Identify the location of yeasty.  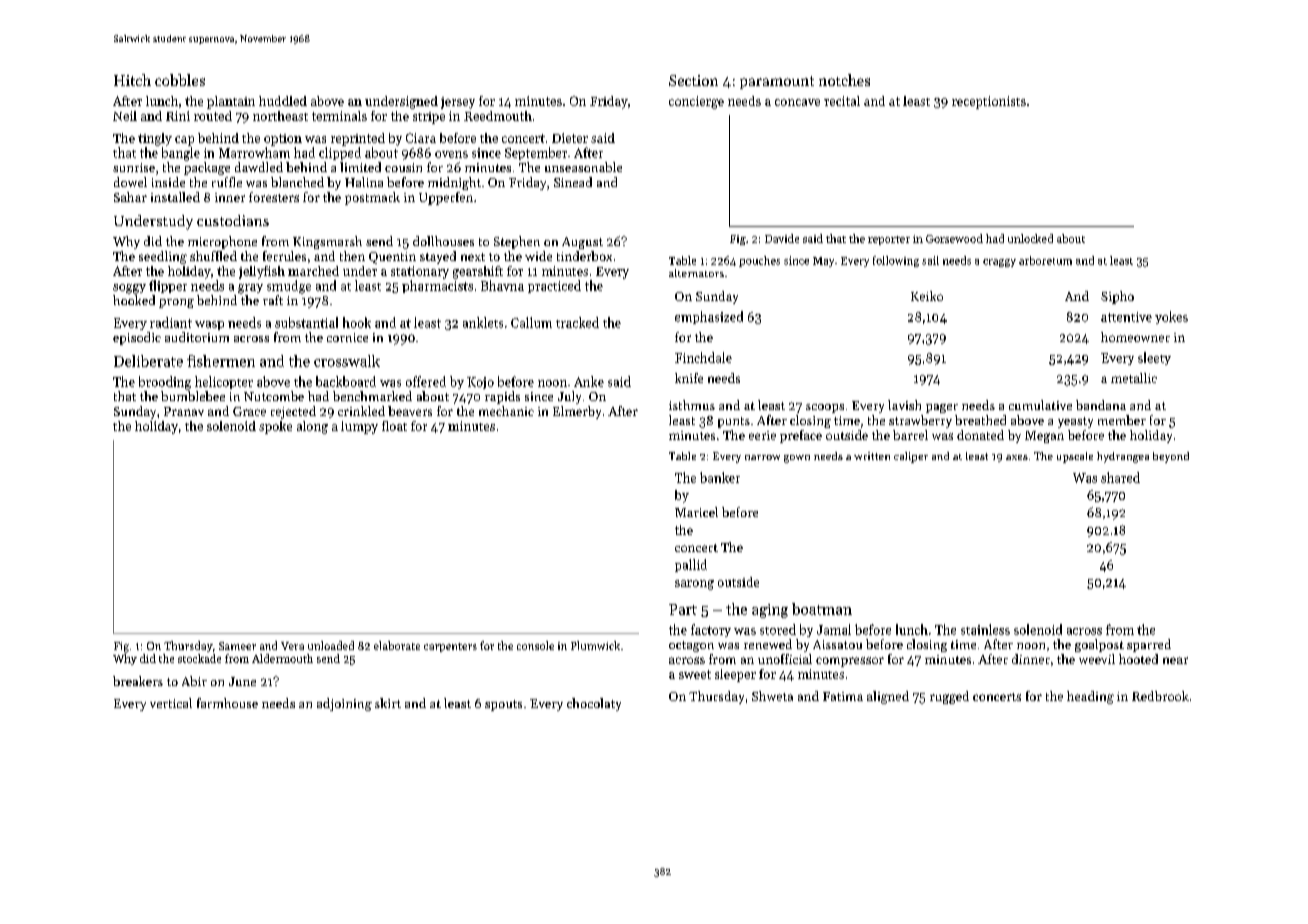
(1075, 422).
